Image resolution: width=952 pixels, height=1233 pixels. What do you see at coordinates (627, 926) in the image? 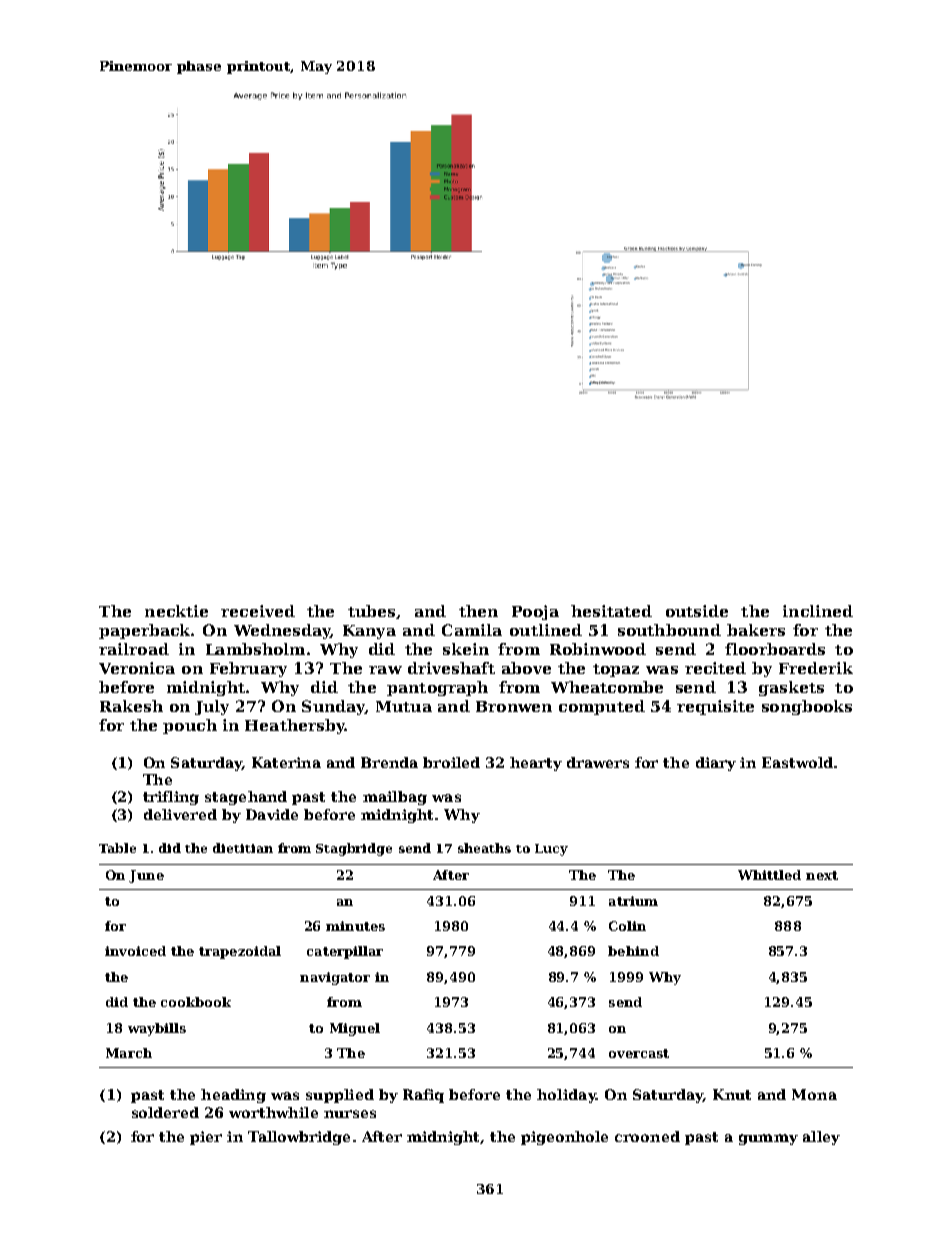
I see `Colin` at bounding box center [627, 926].
